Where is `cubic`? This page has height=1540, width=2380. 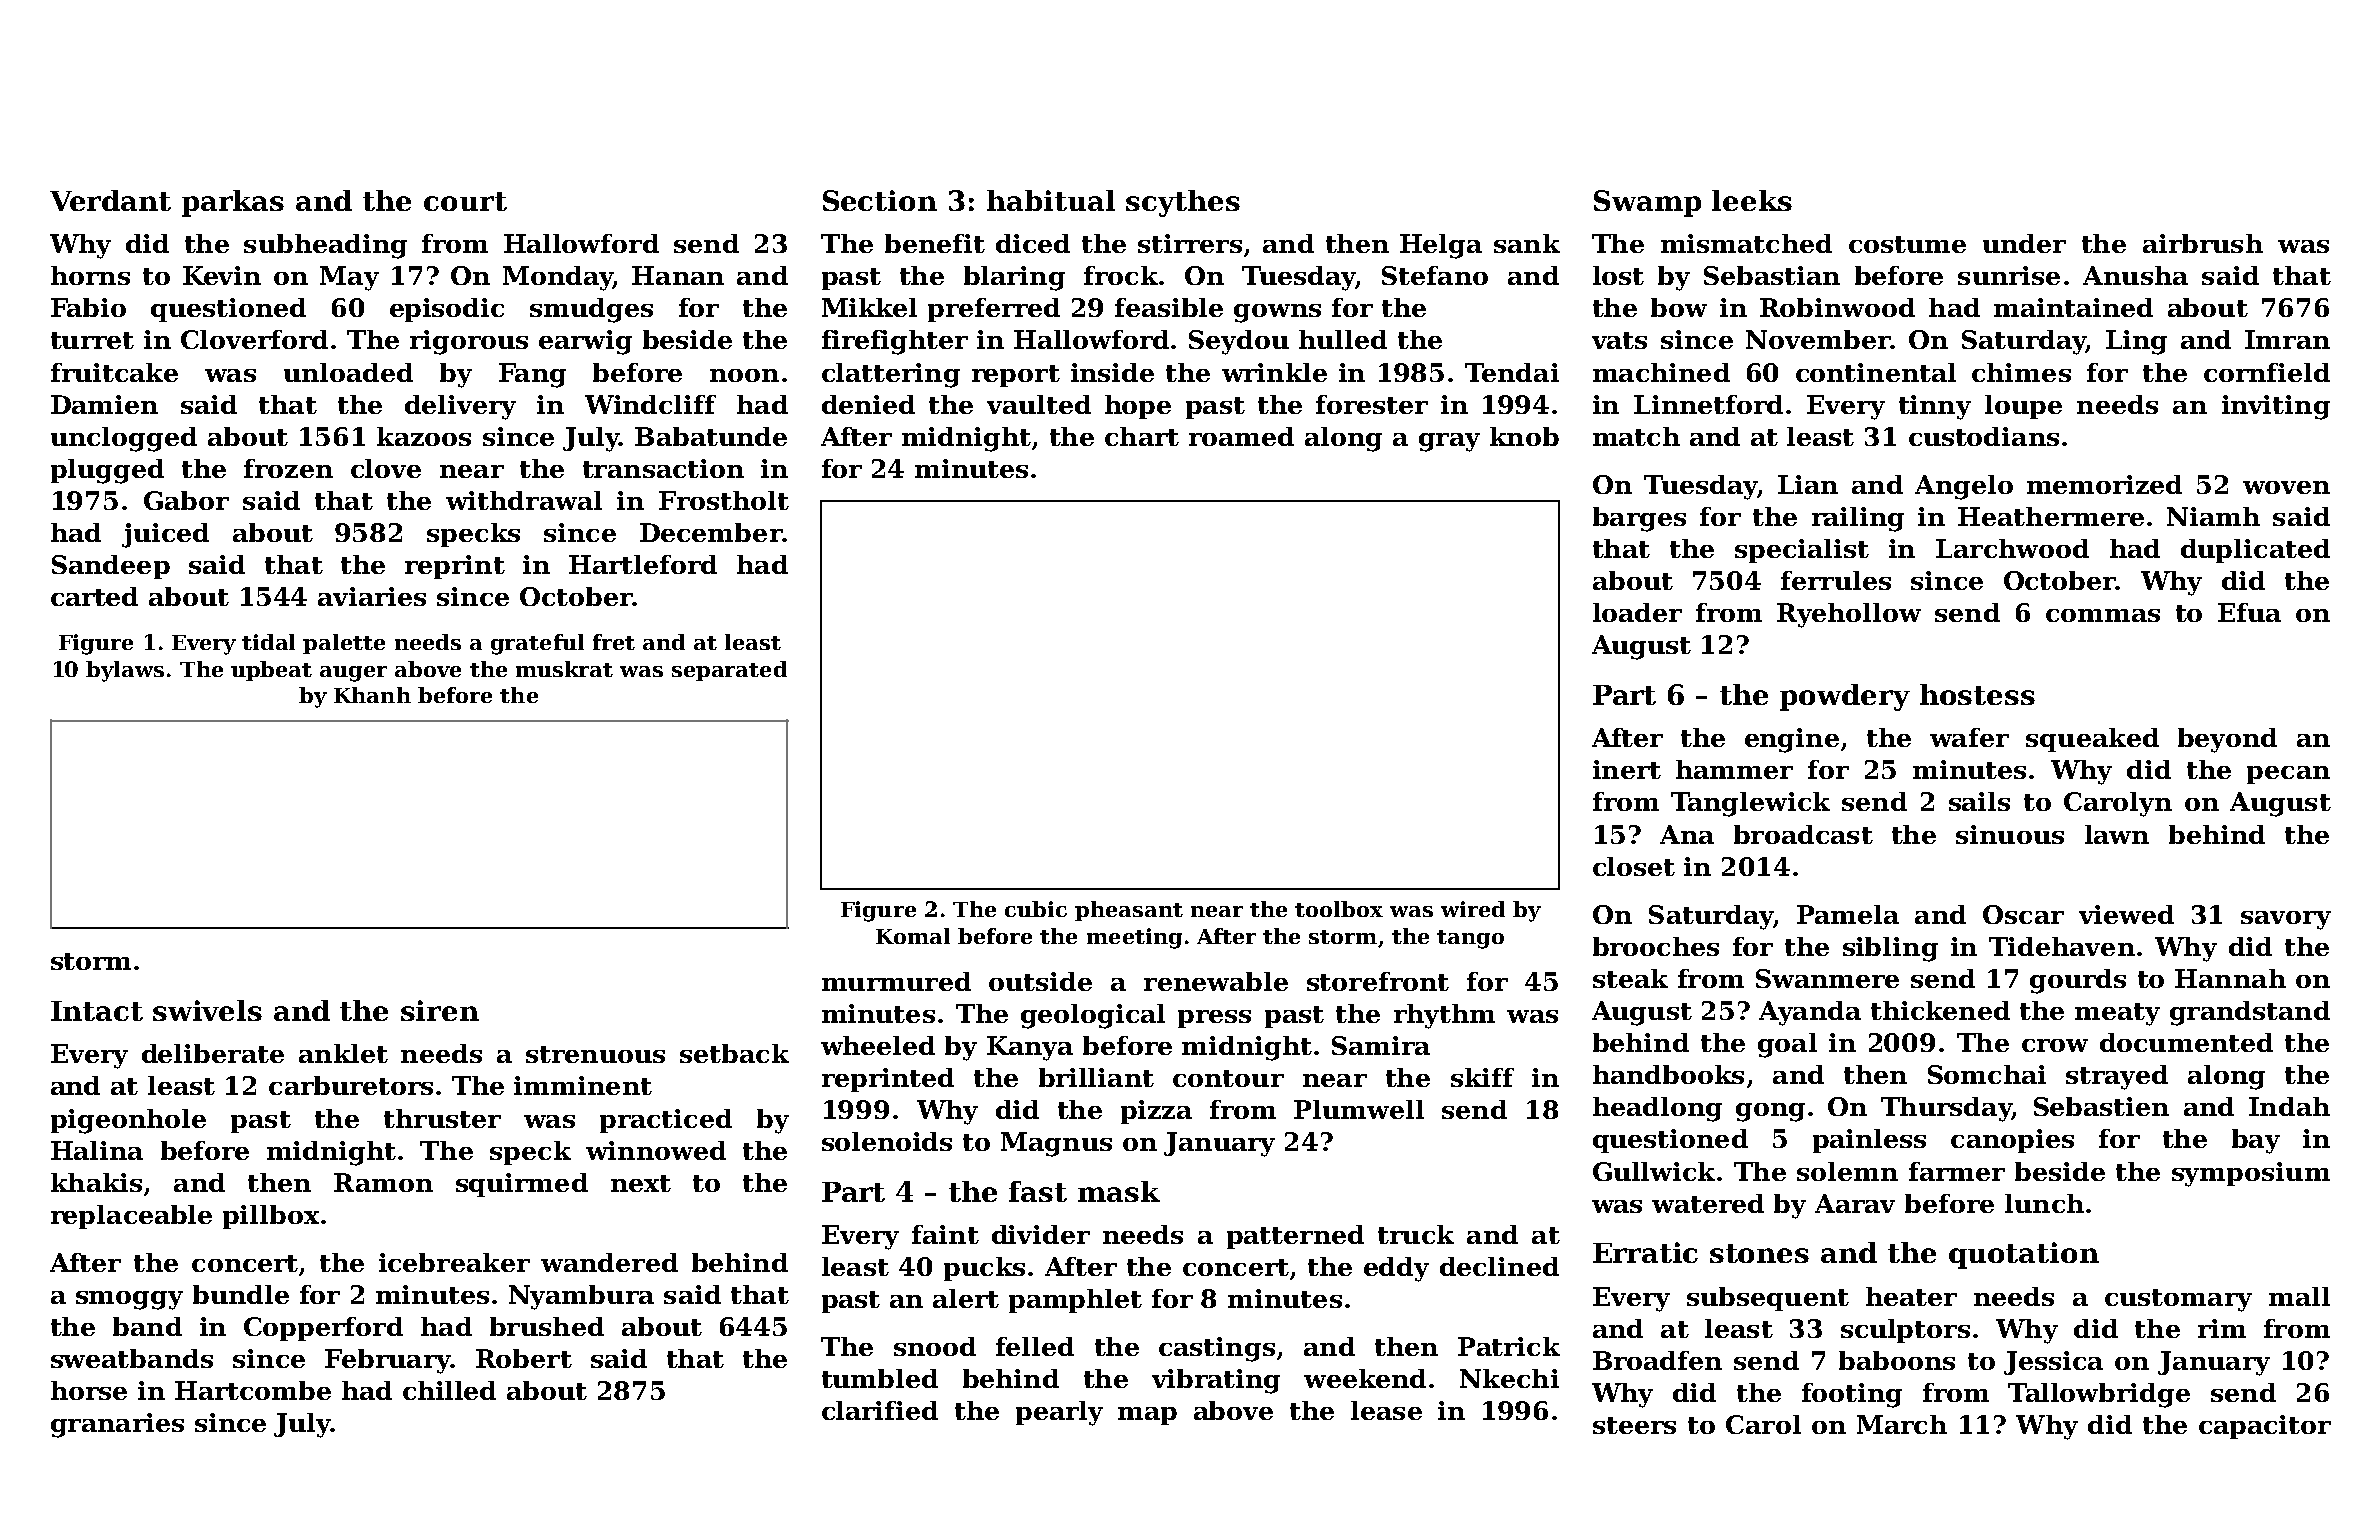 cubic is located at coordinates (1036, 909).
